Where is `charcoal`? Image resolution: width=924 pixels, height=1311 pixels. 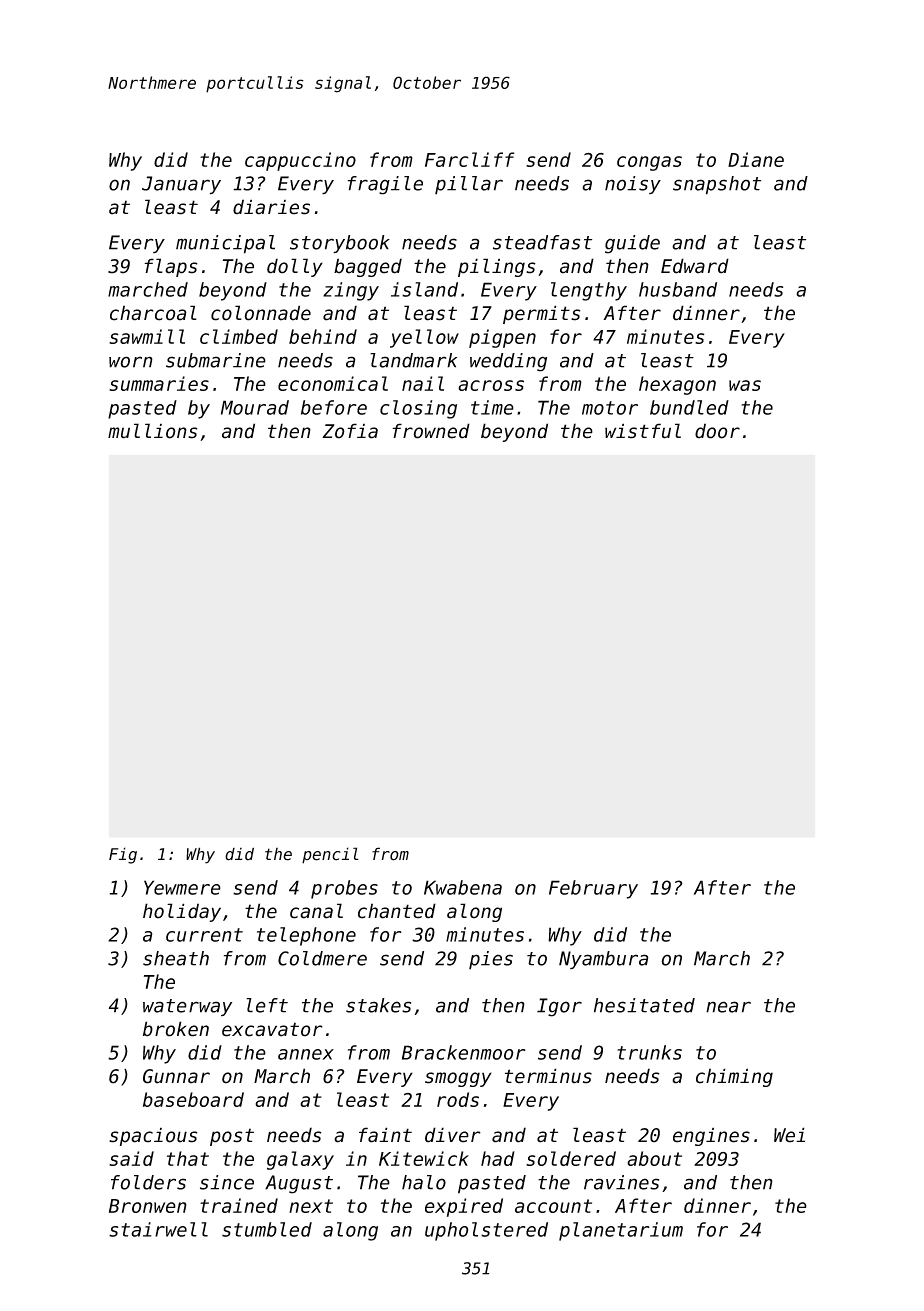
charcoal is located at coordinates (153, 313).
